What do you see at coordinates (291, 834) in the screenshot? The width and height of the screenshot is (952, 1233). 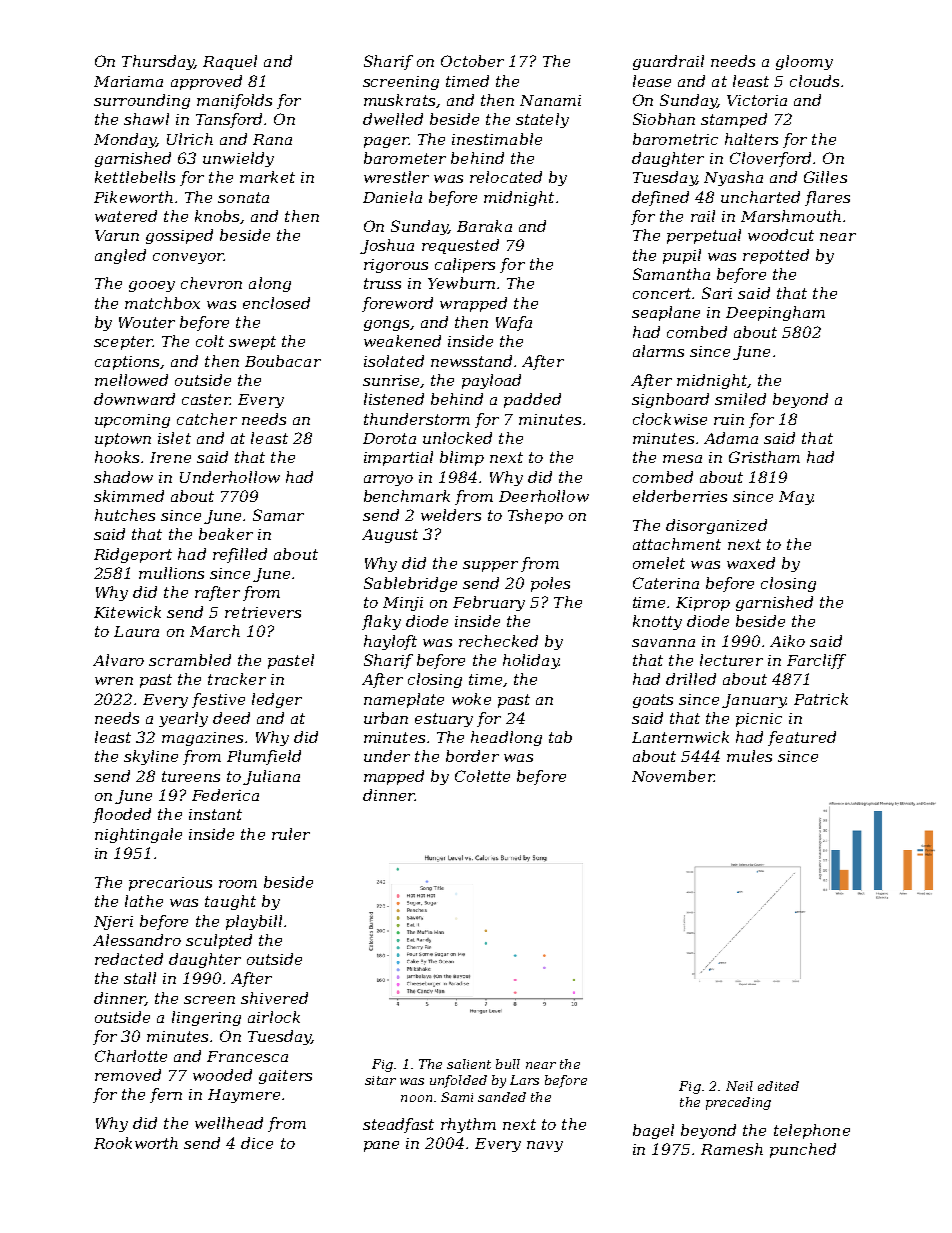 I see `ruler` at bounding box center [291, 834].
